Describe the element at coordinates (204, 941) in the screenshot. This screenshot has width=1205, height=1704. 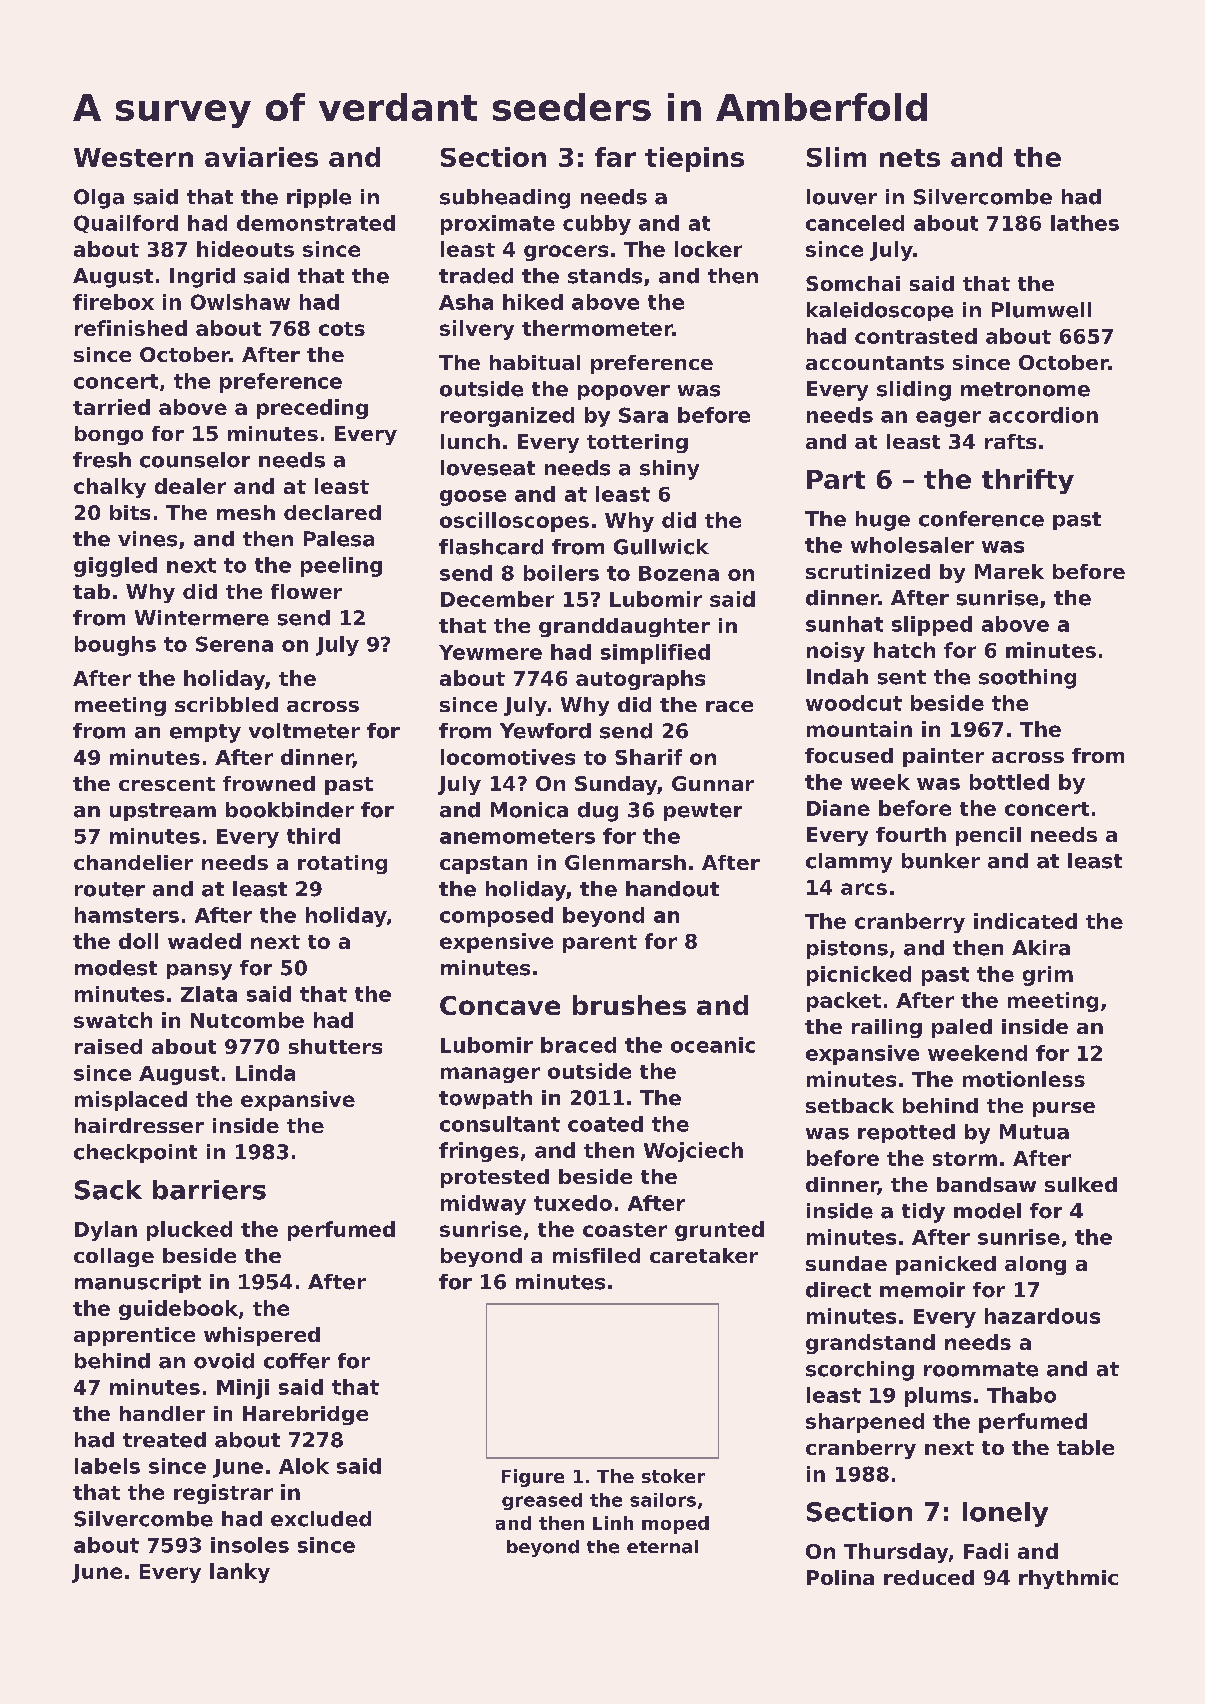
I see `waded` at that location.
